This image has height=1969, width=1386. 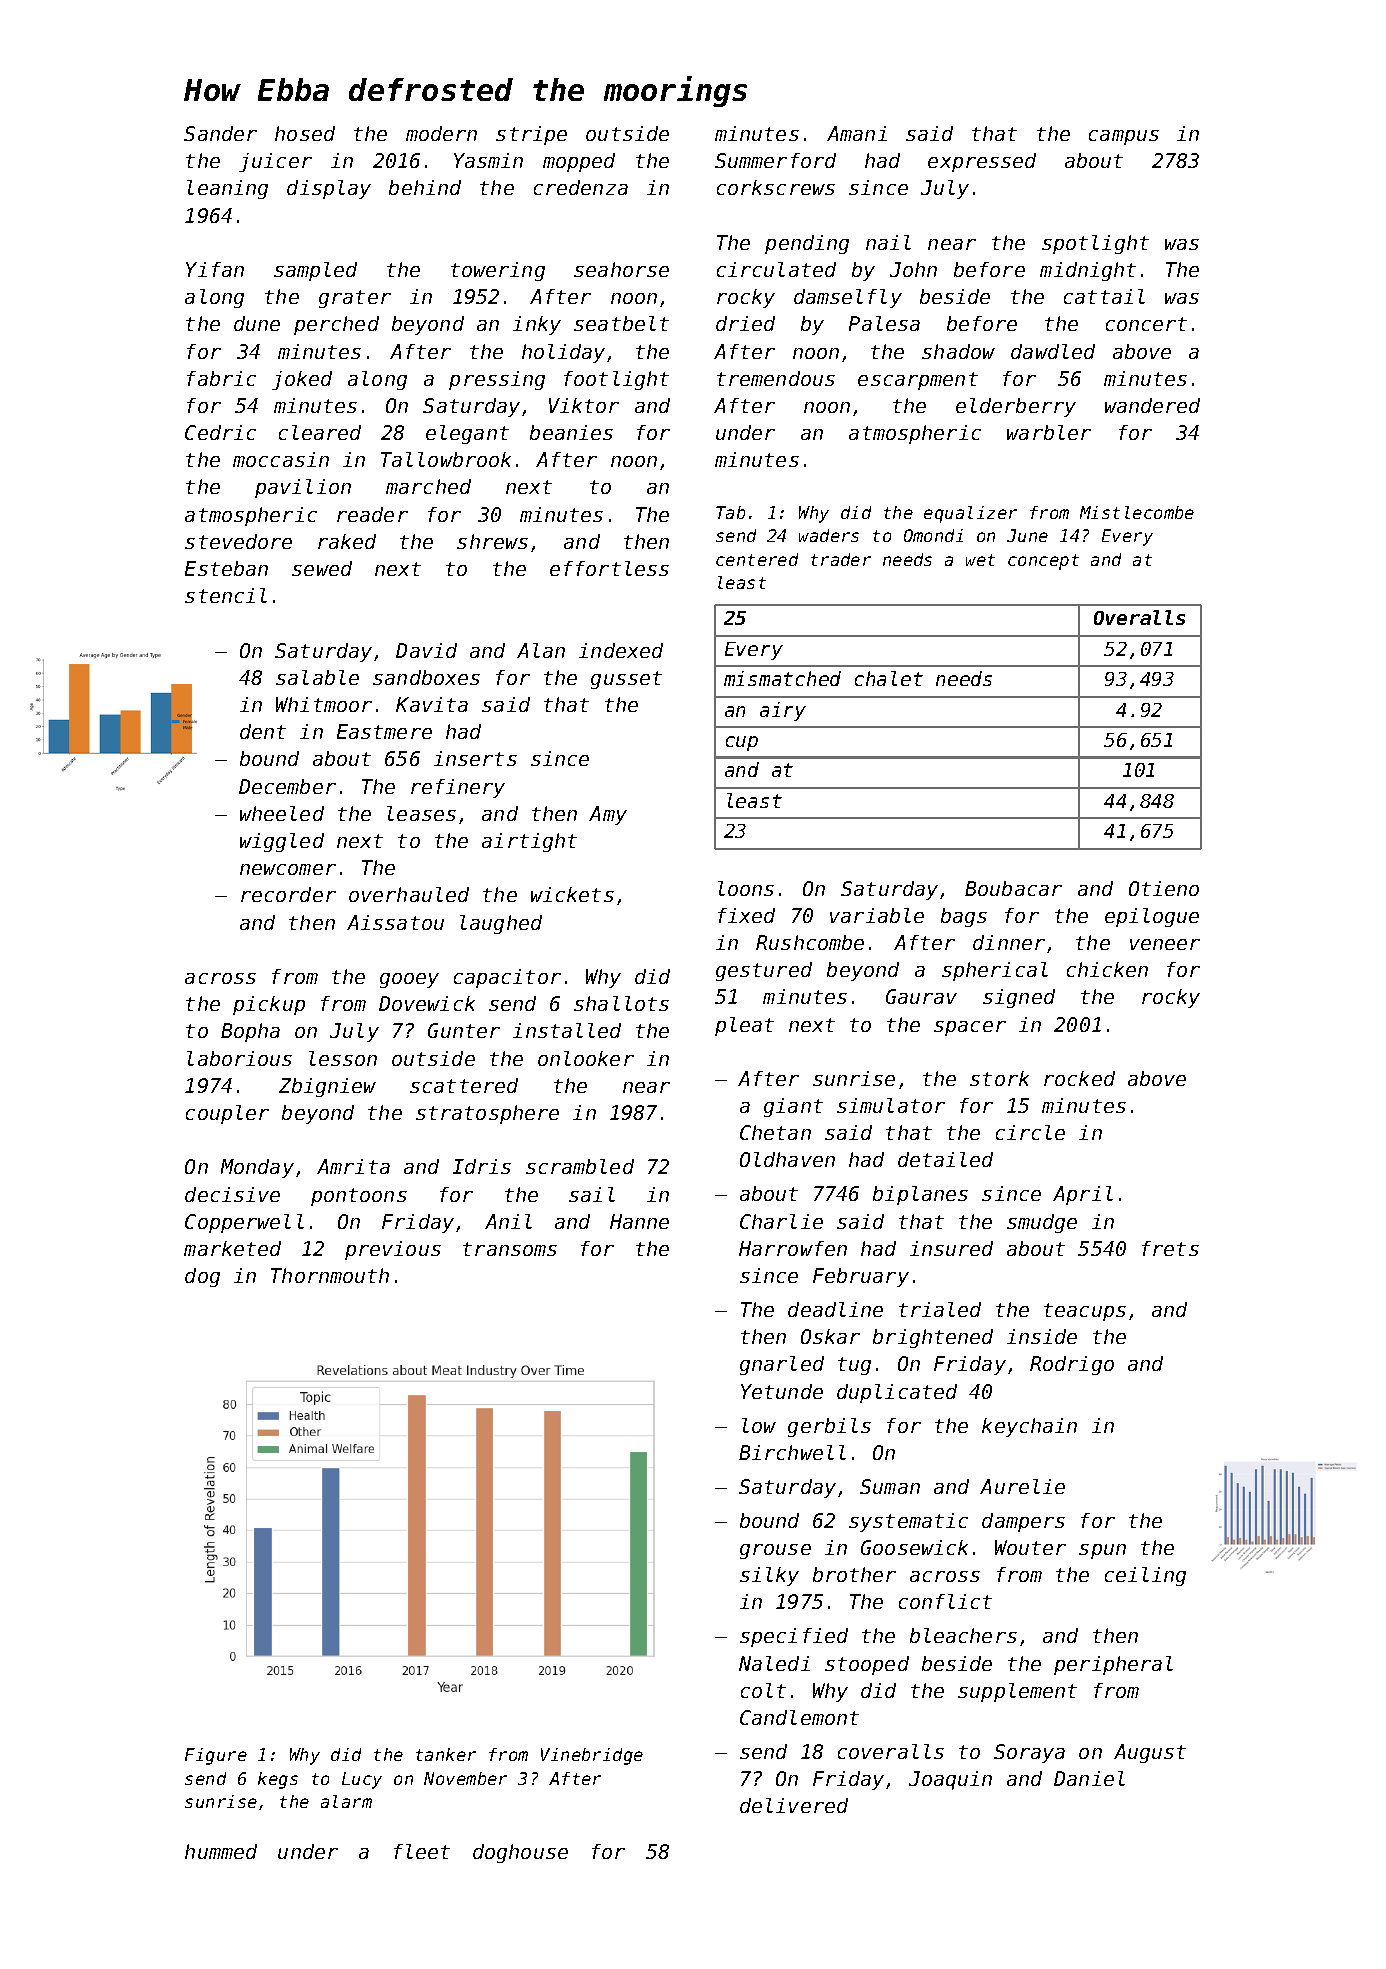 I want to click on expressed, so click(x=982, y=162).
